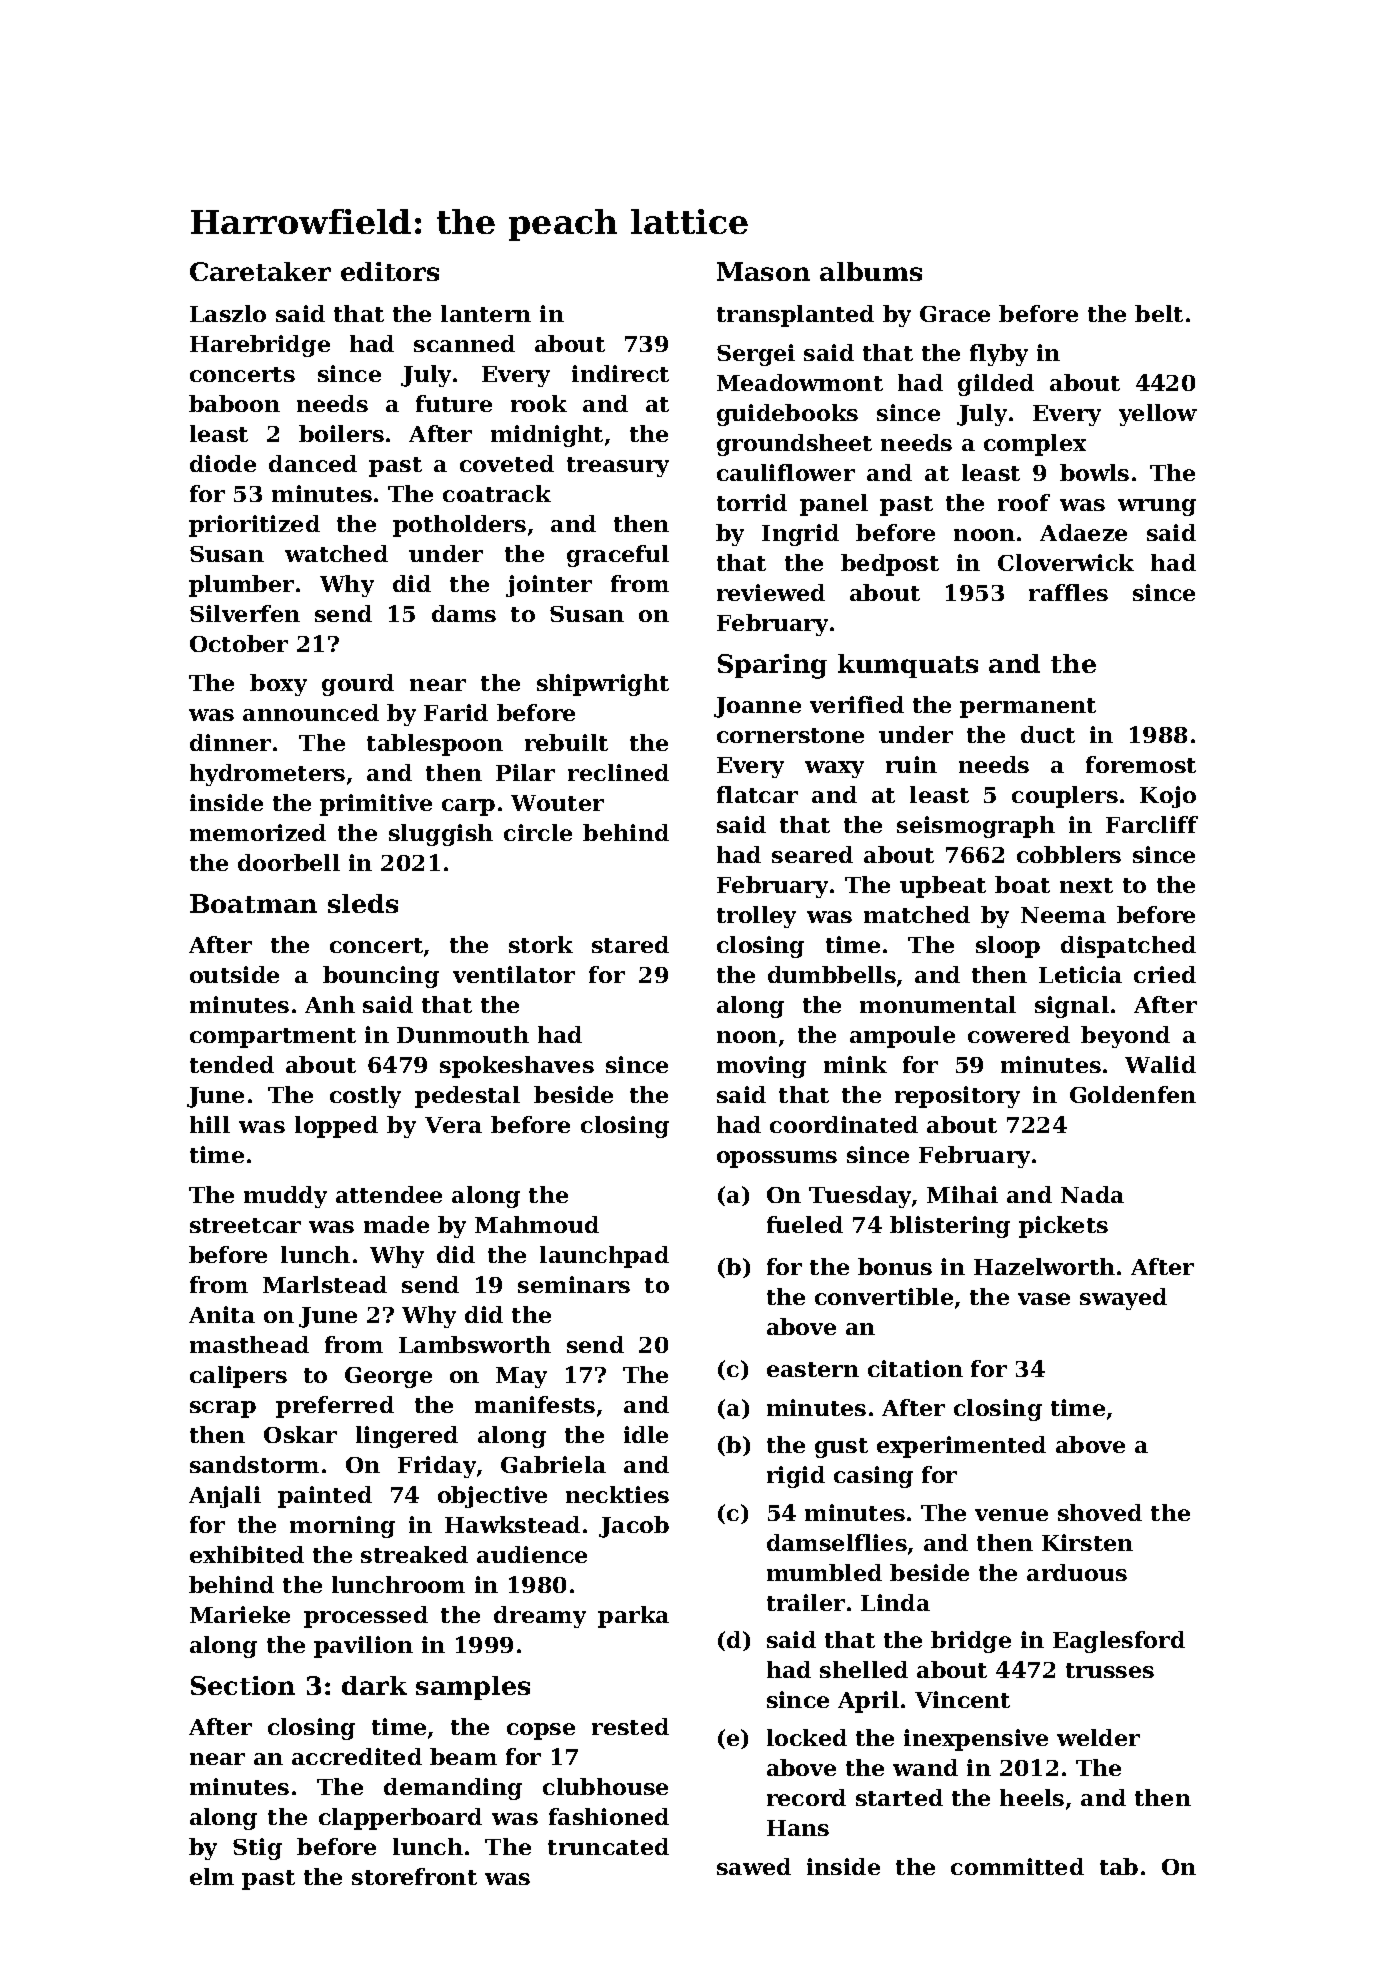  Describe the element at coordinates (521, 1377) in the page. I see `May` at that location.
